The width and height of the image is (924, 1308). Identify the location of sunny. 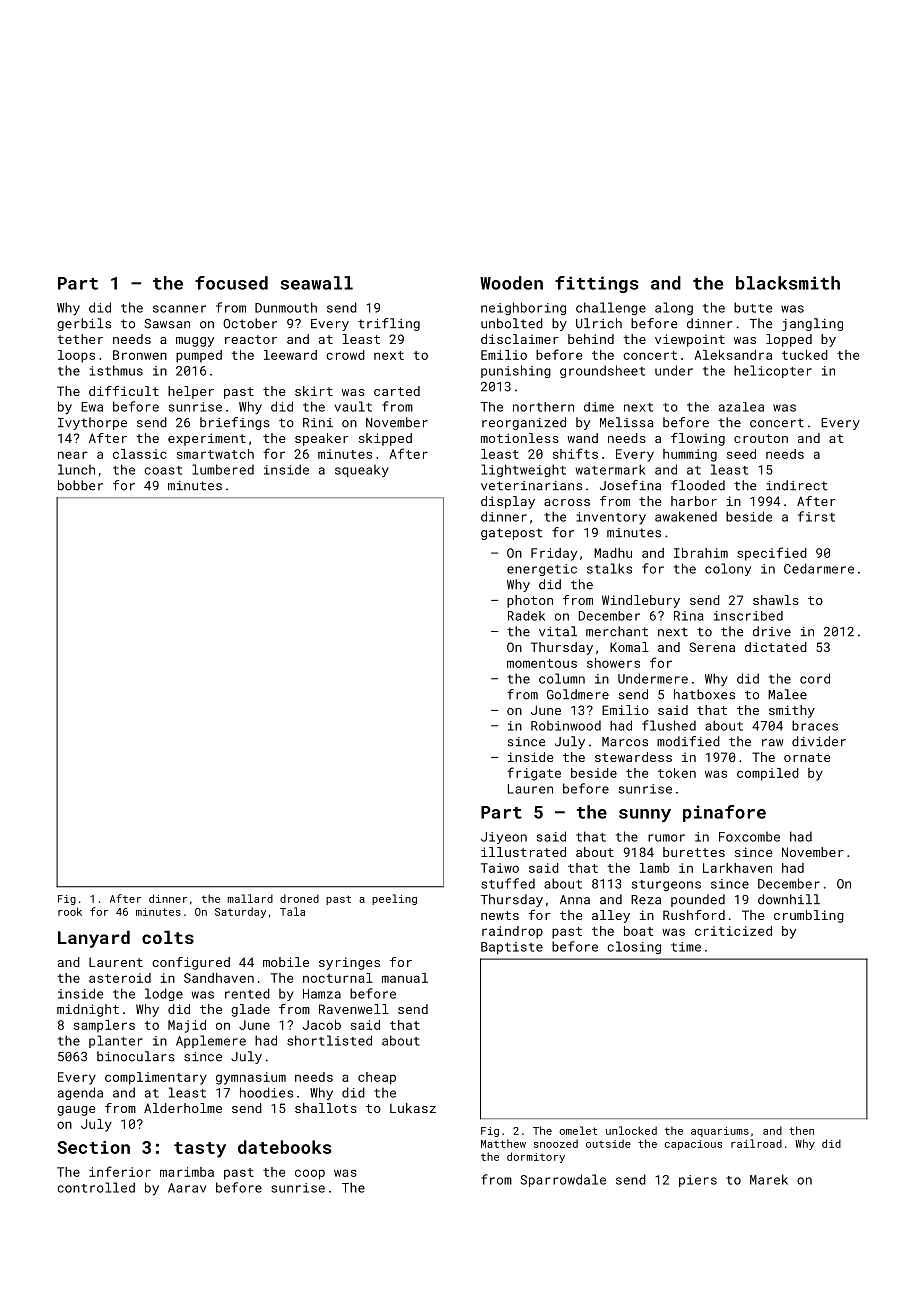
(645, 815).
